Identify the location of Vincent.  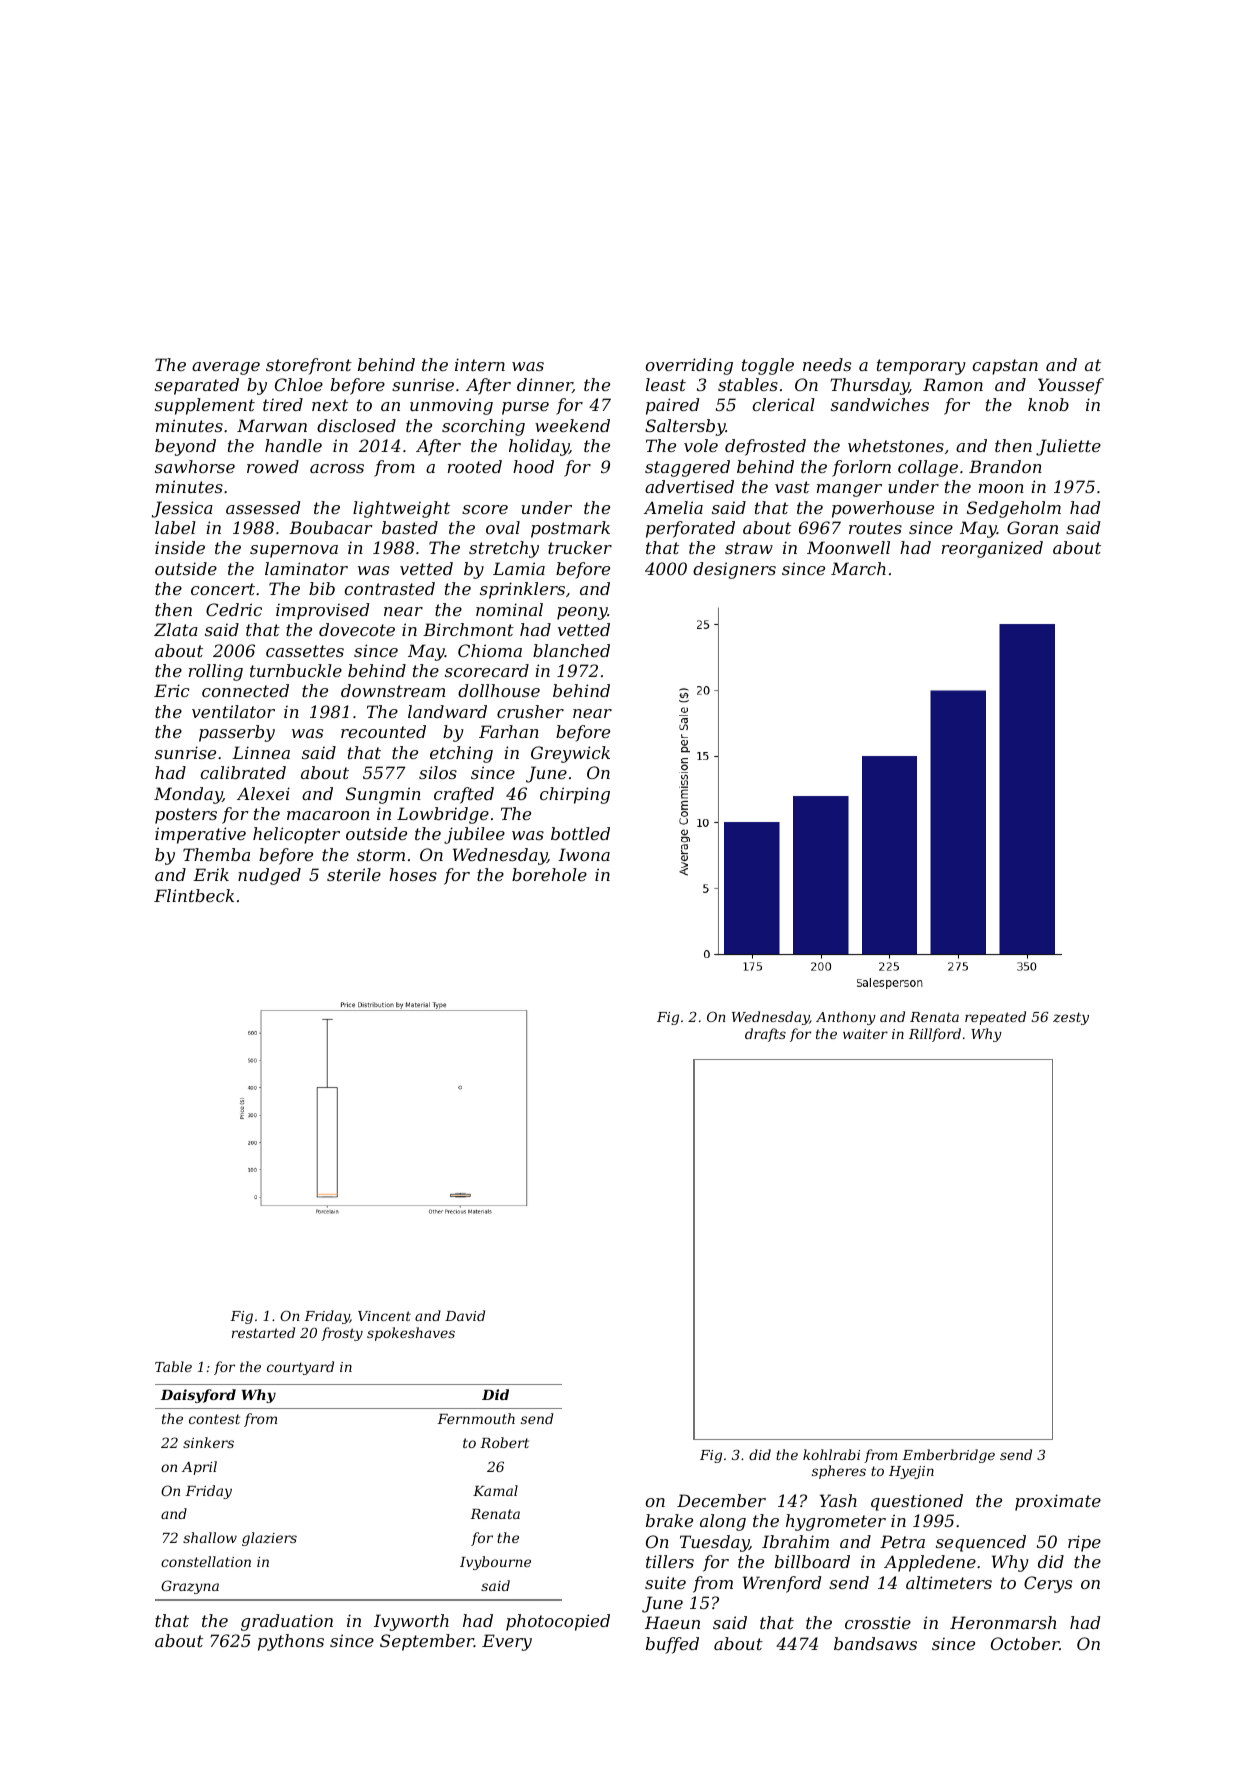
(384, 1316).
